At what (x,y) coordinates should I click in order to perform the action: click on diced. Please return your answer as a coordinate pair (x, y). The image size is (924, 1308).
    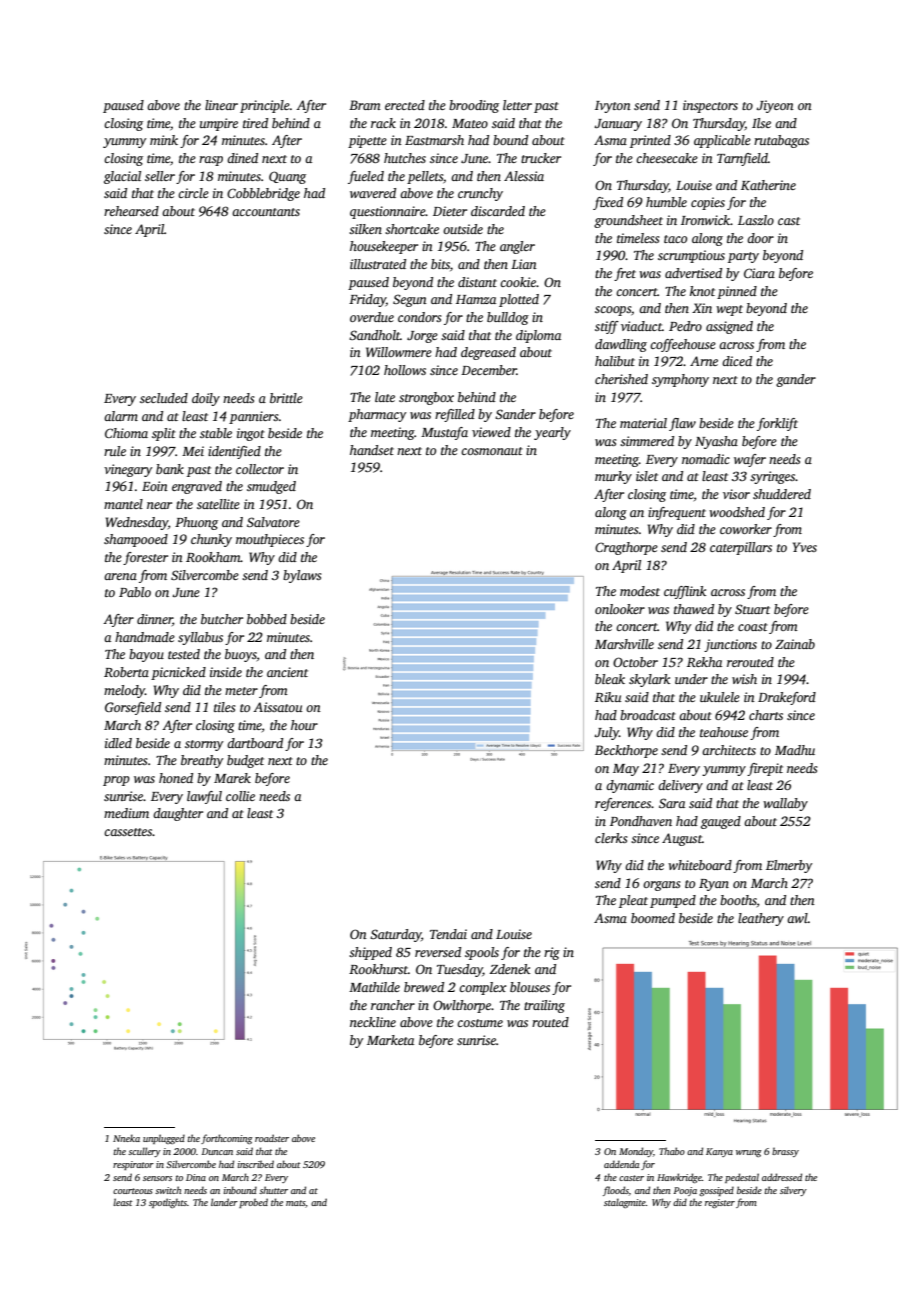
    Looking at the image, I should click on (737, 361).
